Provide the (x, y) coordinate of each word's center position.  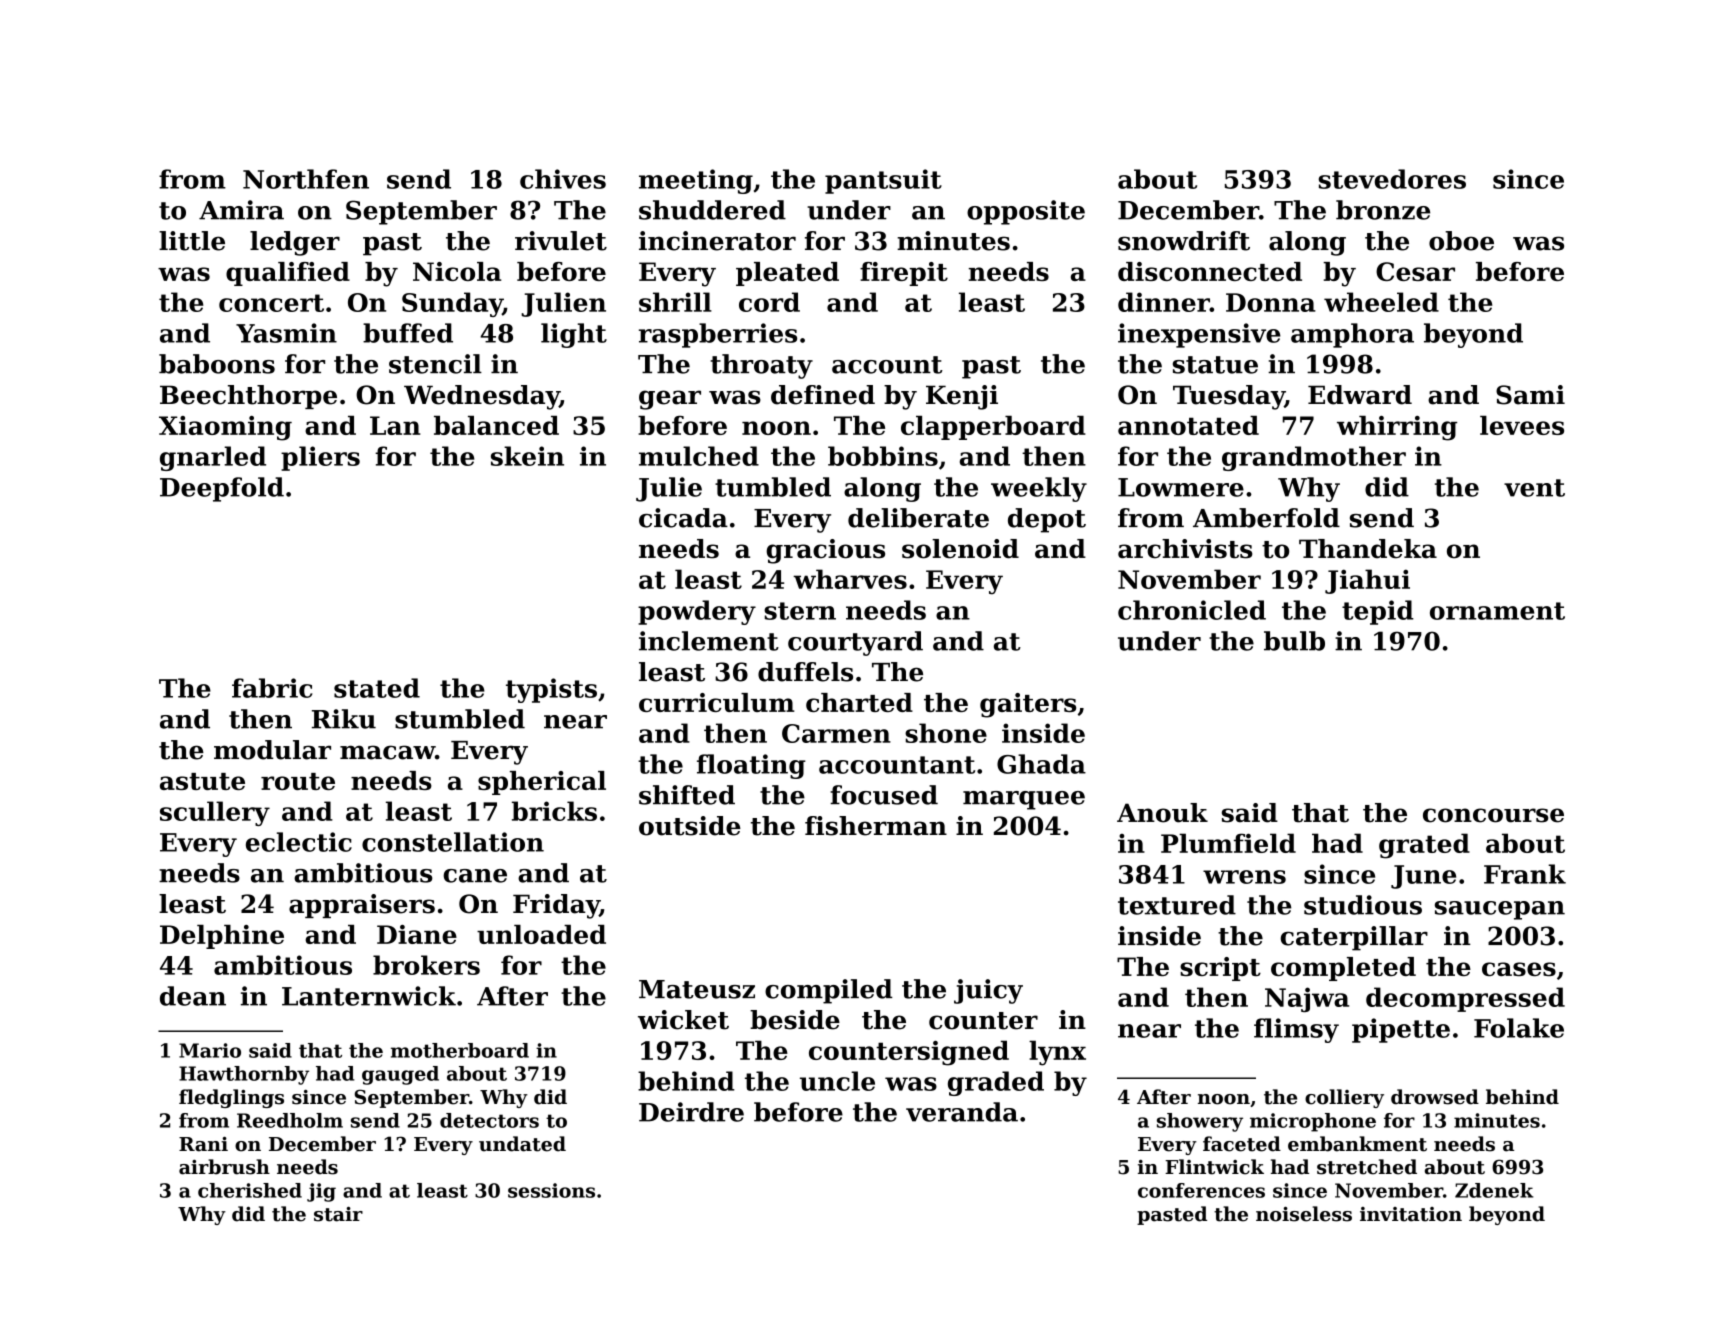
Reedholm (290, 1120)
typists (551, 690)
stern (800, 611)
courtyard (855, 643)
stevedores (1392, 179)
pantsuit (883, 181)
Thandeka (1368, 549)
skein (527, 456)
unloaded (541, 934)
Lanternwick (369, 996)
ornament (1497, 611)
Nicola (457, 271)
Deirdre (691, 1112)
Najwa (1307, 999)
